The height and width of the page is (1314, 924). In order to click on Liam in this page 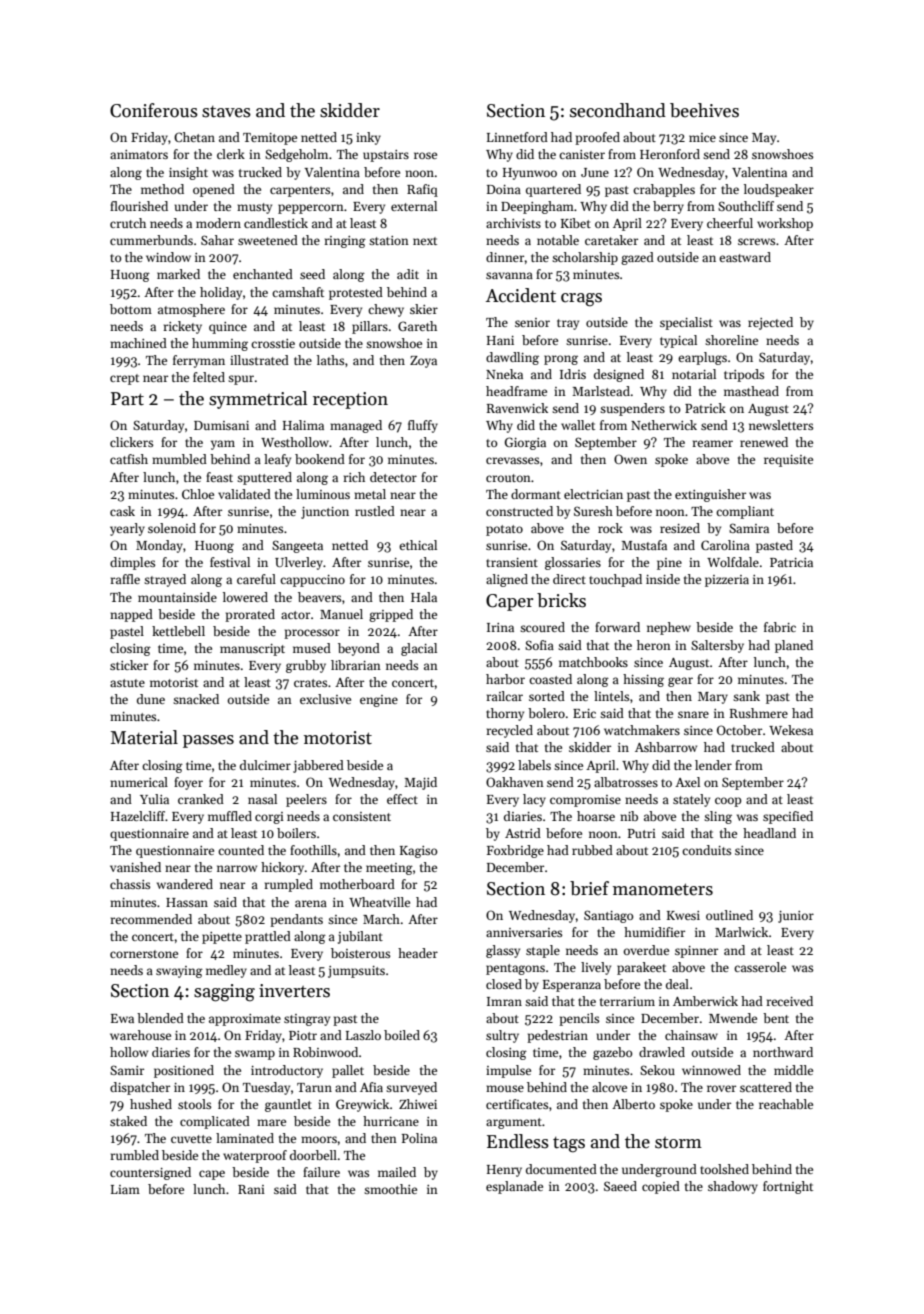, I will do `click(125, 1189)`.
